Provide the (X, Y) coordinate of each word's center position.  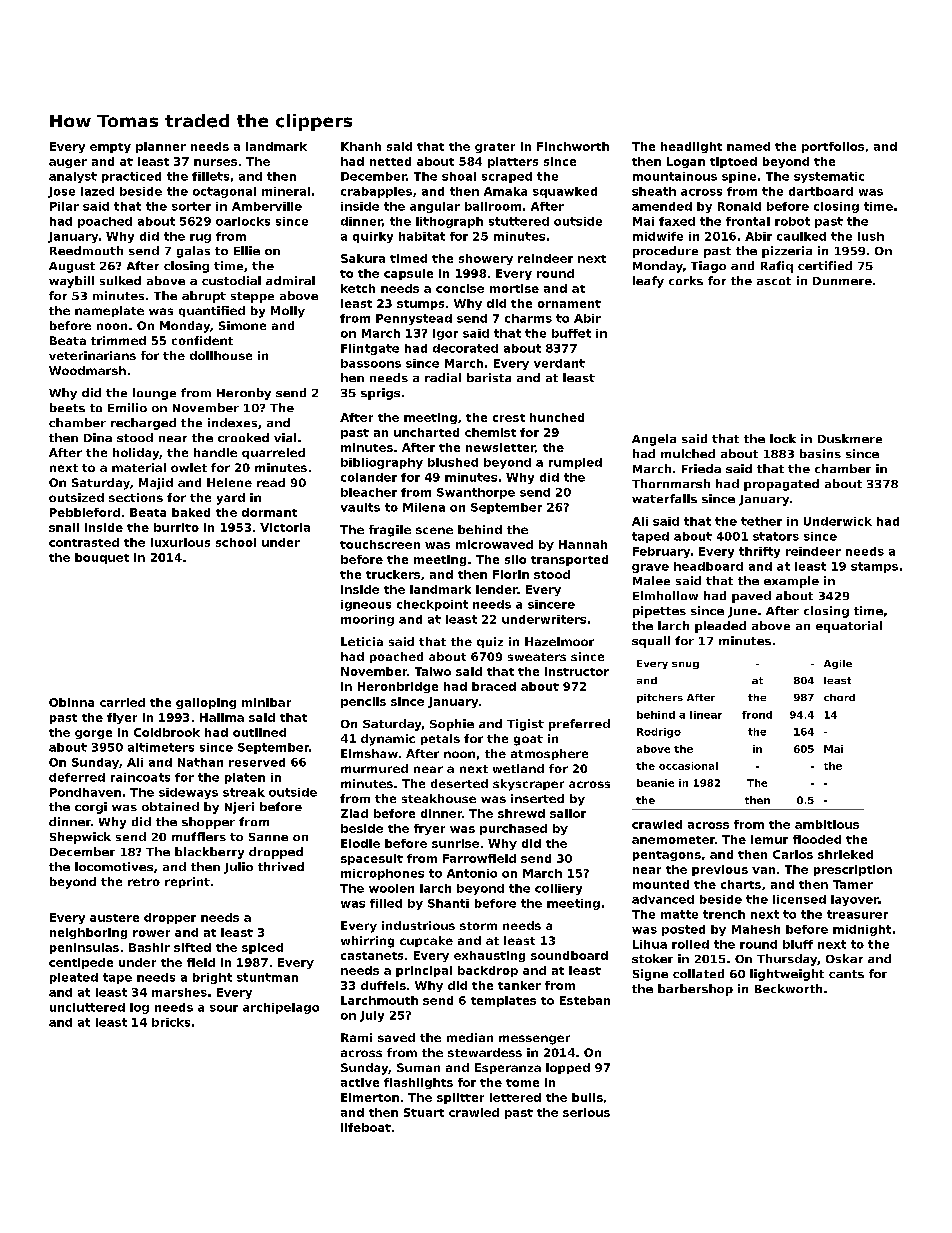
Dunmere (842, 281)
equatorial (849, 627)
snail (64, 527)
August (72, 267)
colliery (558, 889)
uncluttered (87, 1007)
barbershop (695, 990)
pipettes (659, 612)
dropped (276, 853)
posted (683, 930)
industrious (418, 925)
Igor (445, 334)
